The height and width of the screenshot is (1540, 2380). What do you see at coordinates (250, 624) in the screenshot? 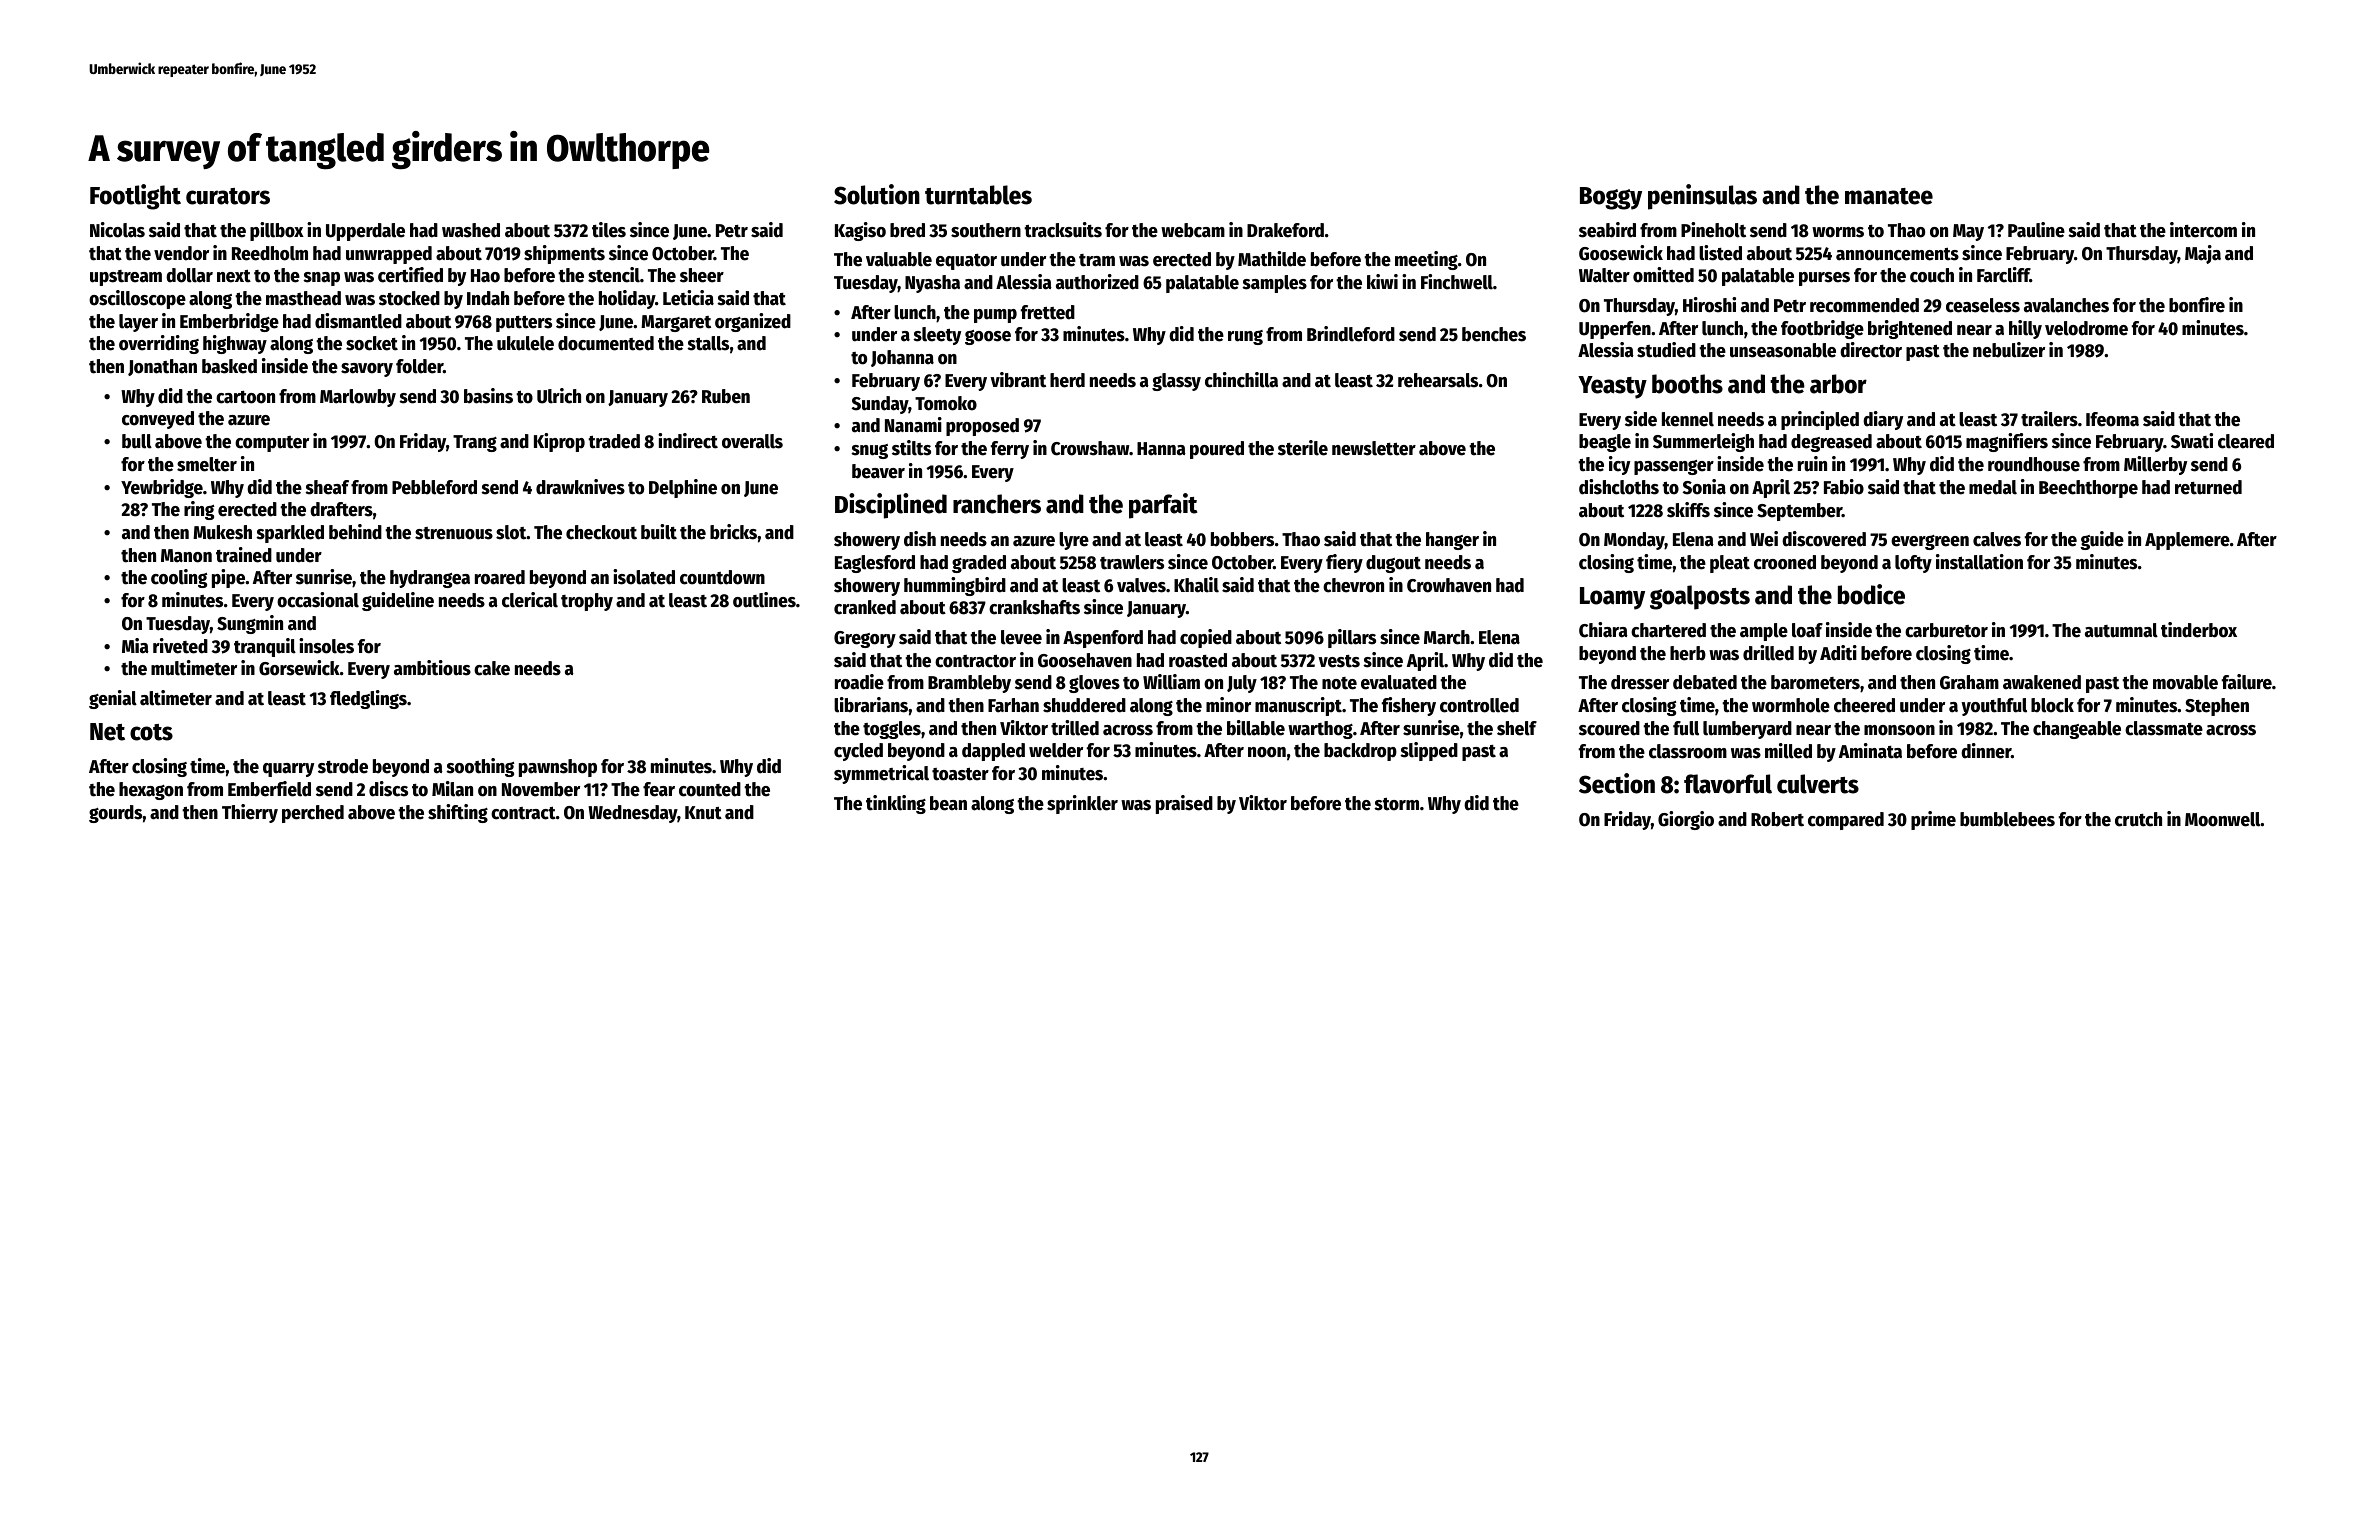
I see `Sungmin` at bounding box center [250, 624].
